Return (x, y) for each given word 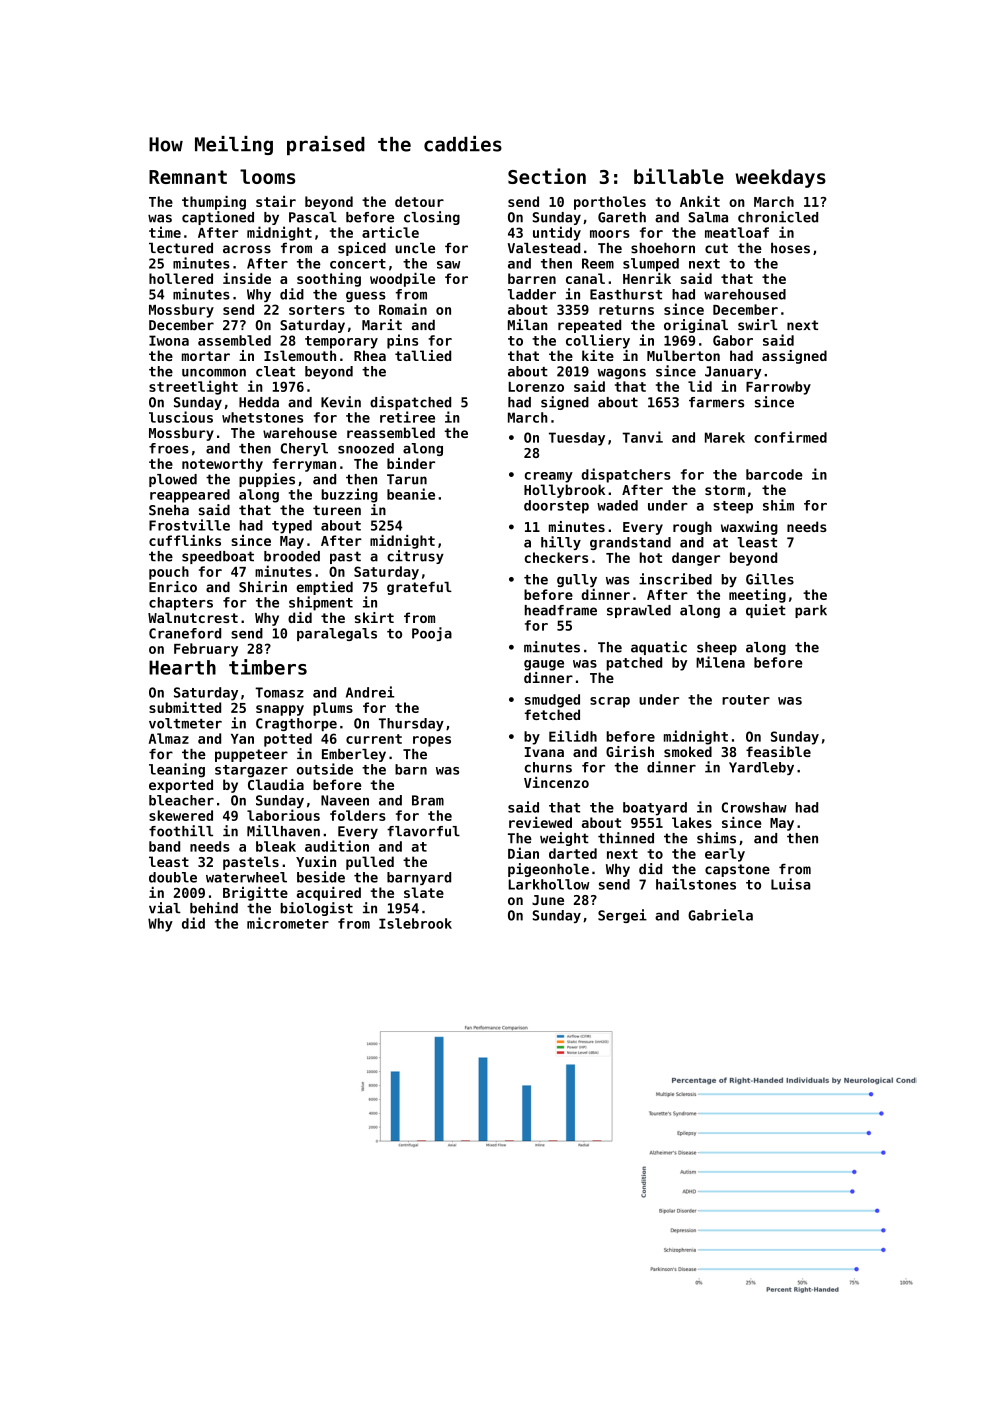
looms (267, 176)
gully (577, 580)
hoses (790, 248)
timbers (268, 667)
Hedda (259, 402)
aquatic (659, 648)
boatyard (655, 809)
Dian (523, 853)
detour (419, 201)
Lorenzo (536, 387)
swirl (758, 325)
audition (337, 846)
